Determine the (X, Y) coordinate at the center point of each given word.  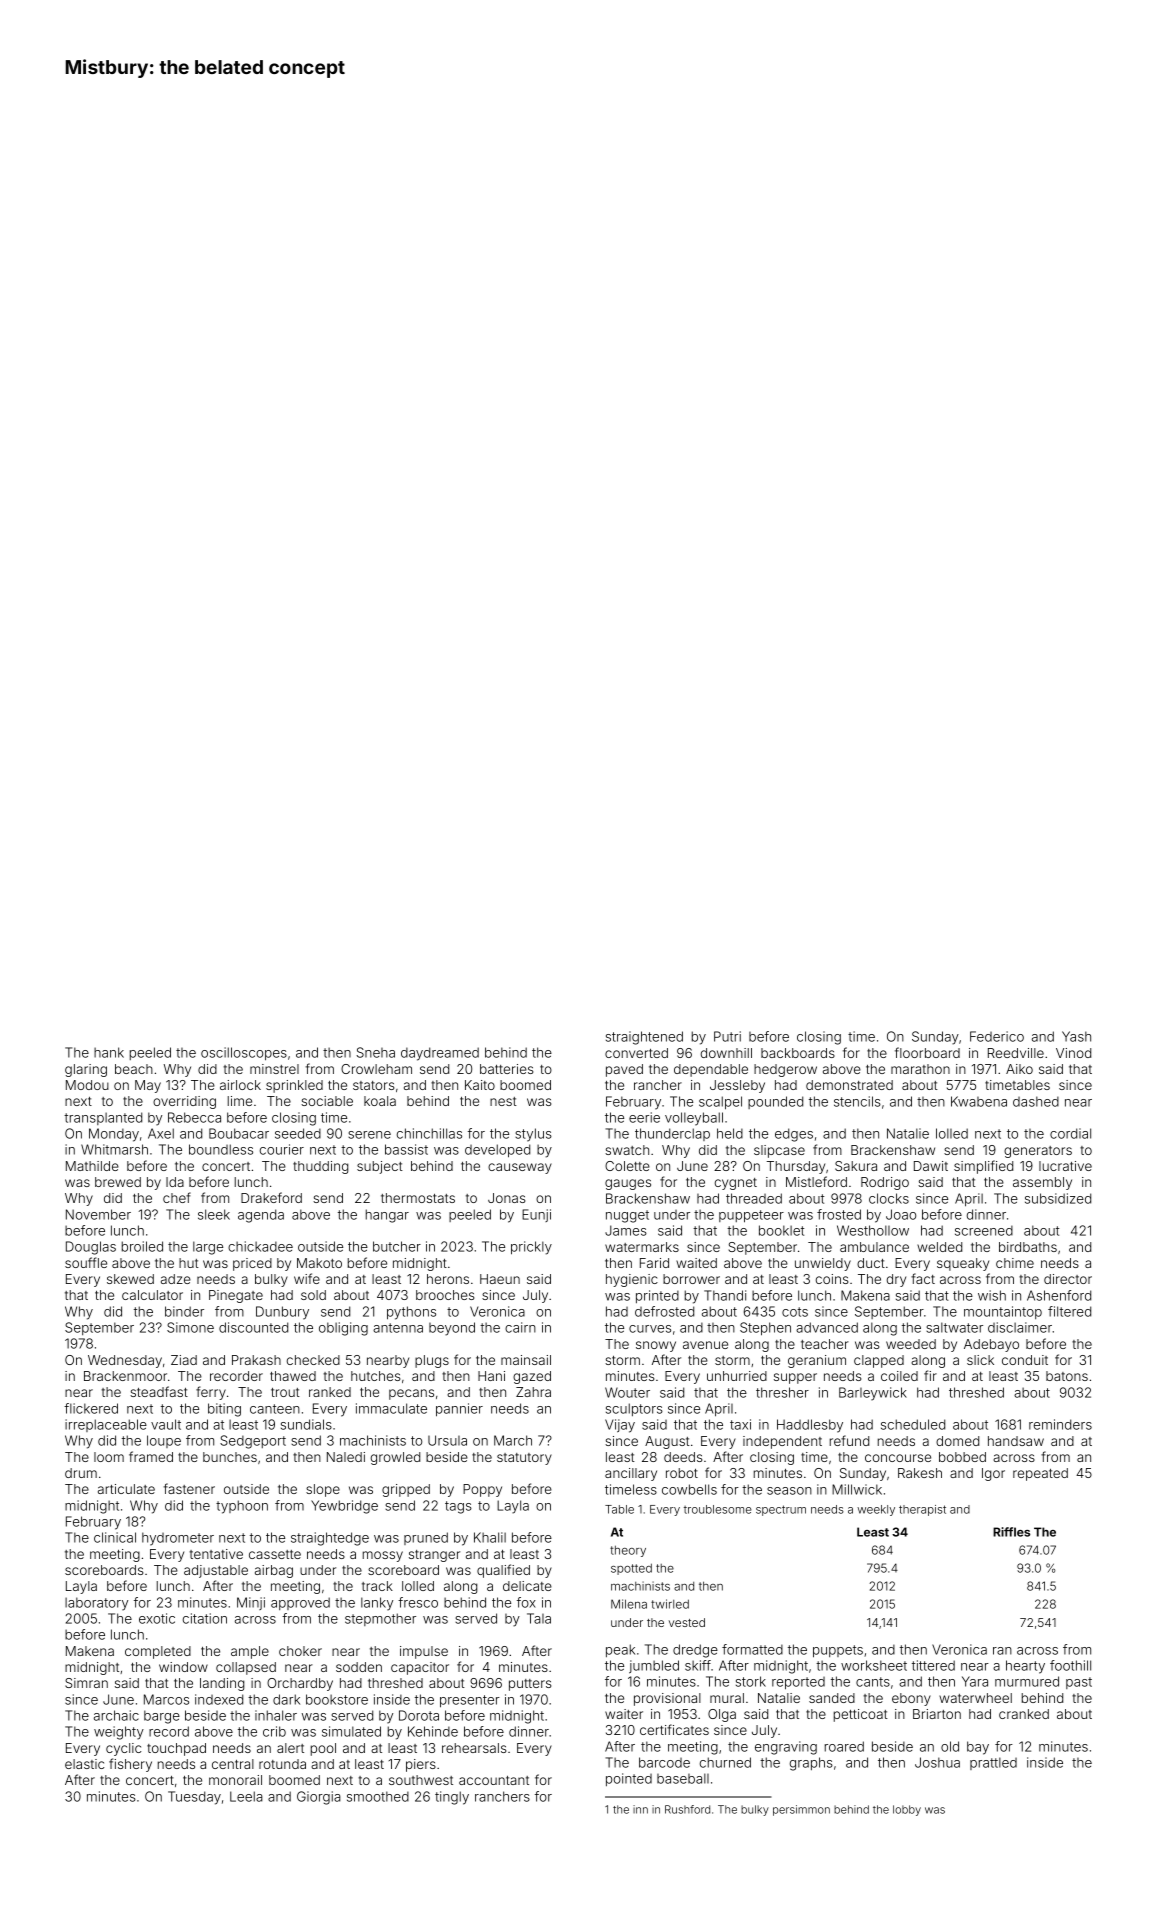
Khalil (490, 1537)
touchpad (176, 1749)
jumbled (654, 1666)
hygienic (632, 1280)
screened (984, 1230)
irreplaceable (106, 1425)
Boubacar (239, 1133)
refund (849, 1440)
